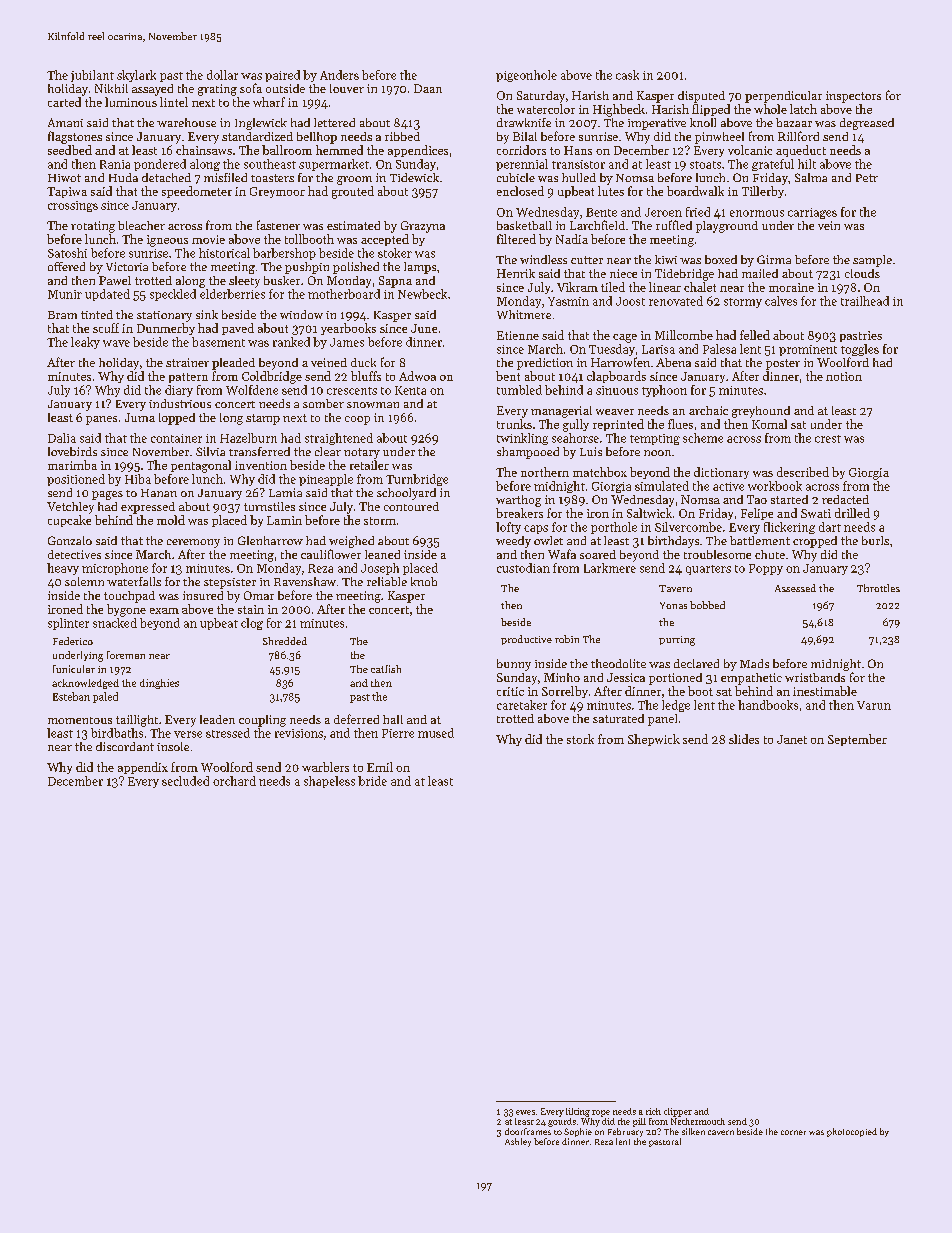  What do you see at coordinates (92, 76) in the screenshot?
I see `jubilant` at bounding box center [92, 76].
